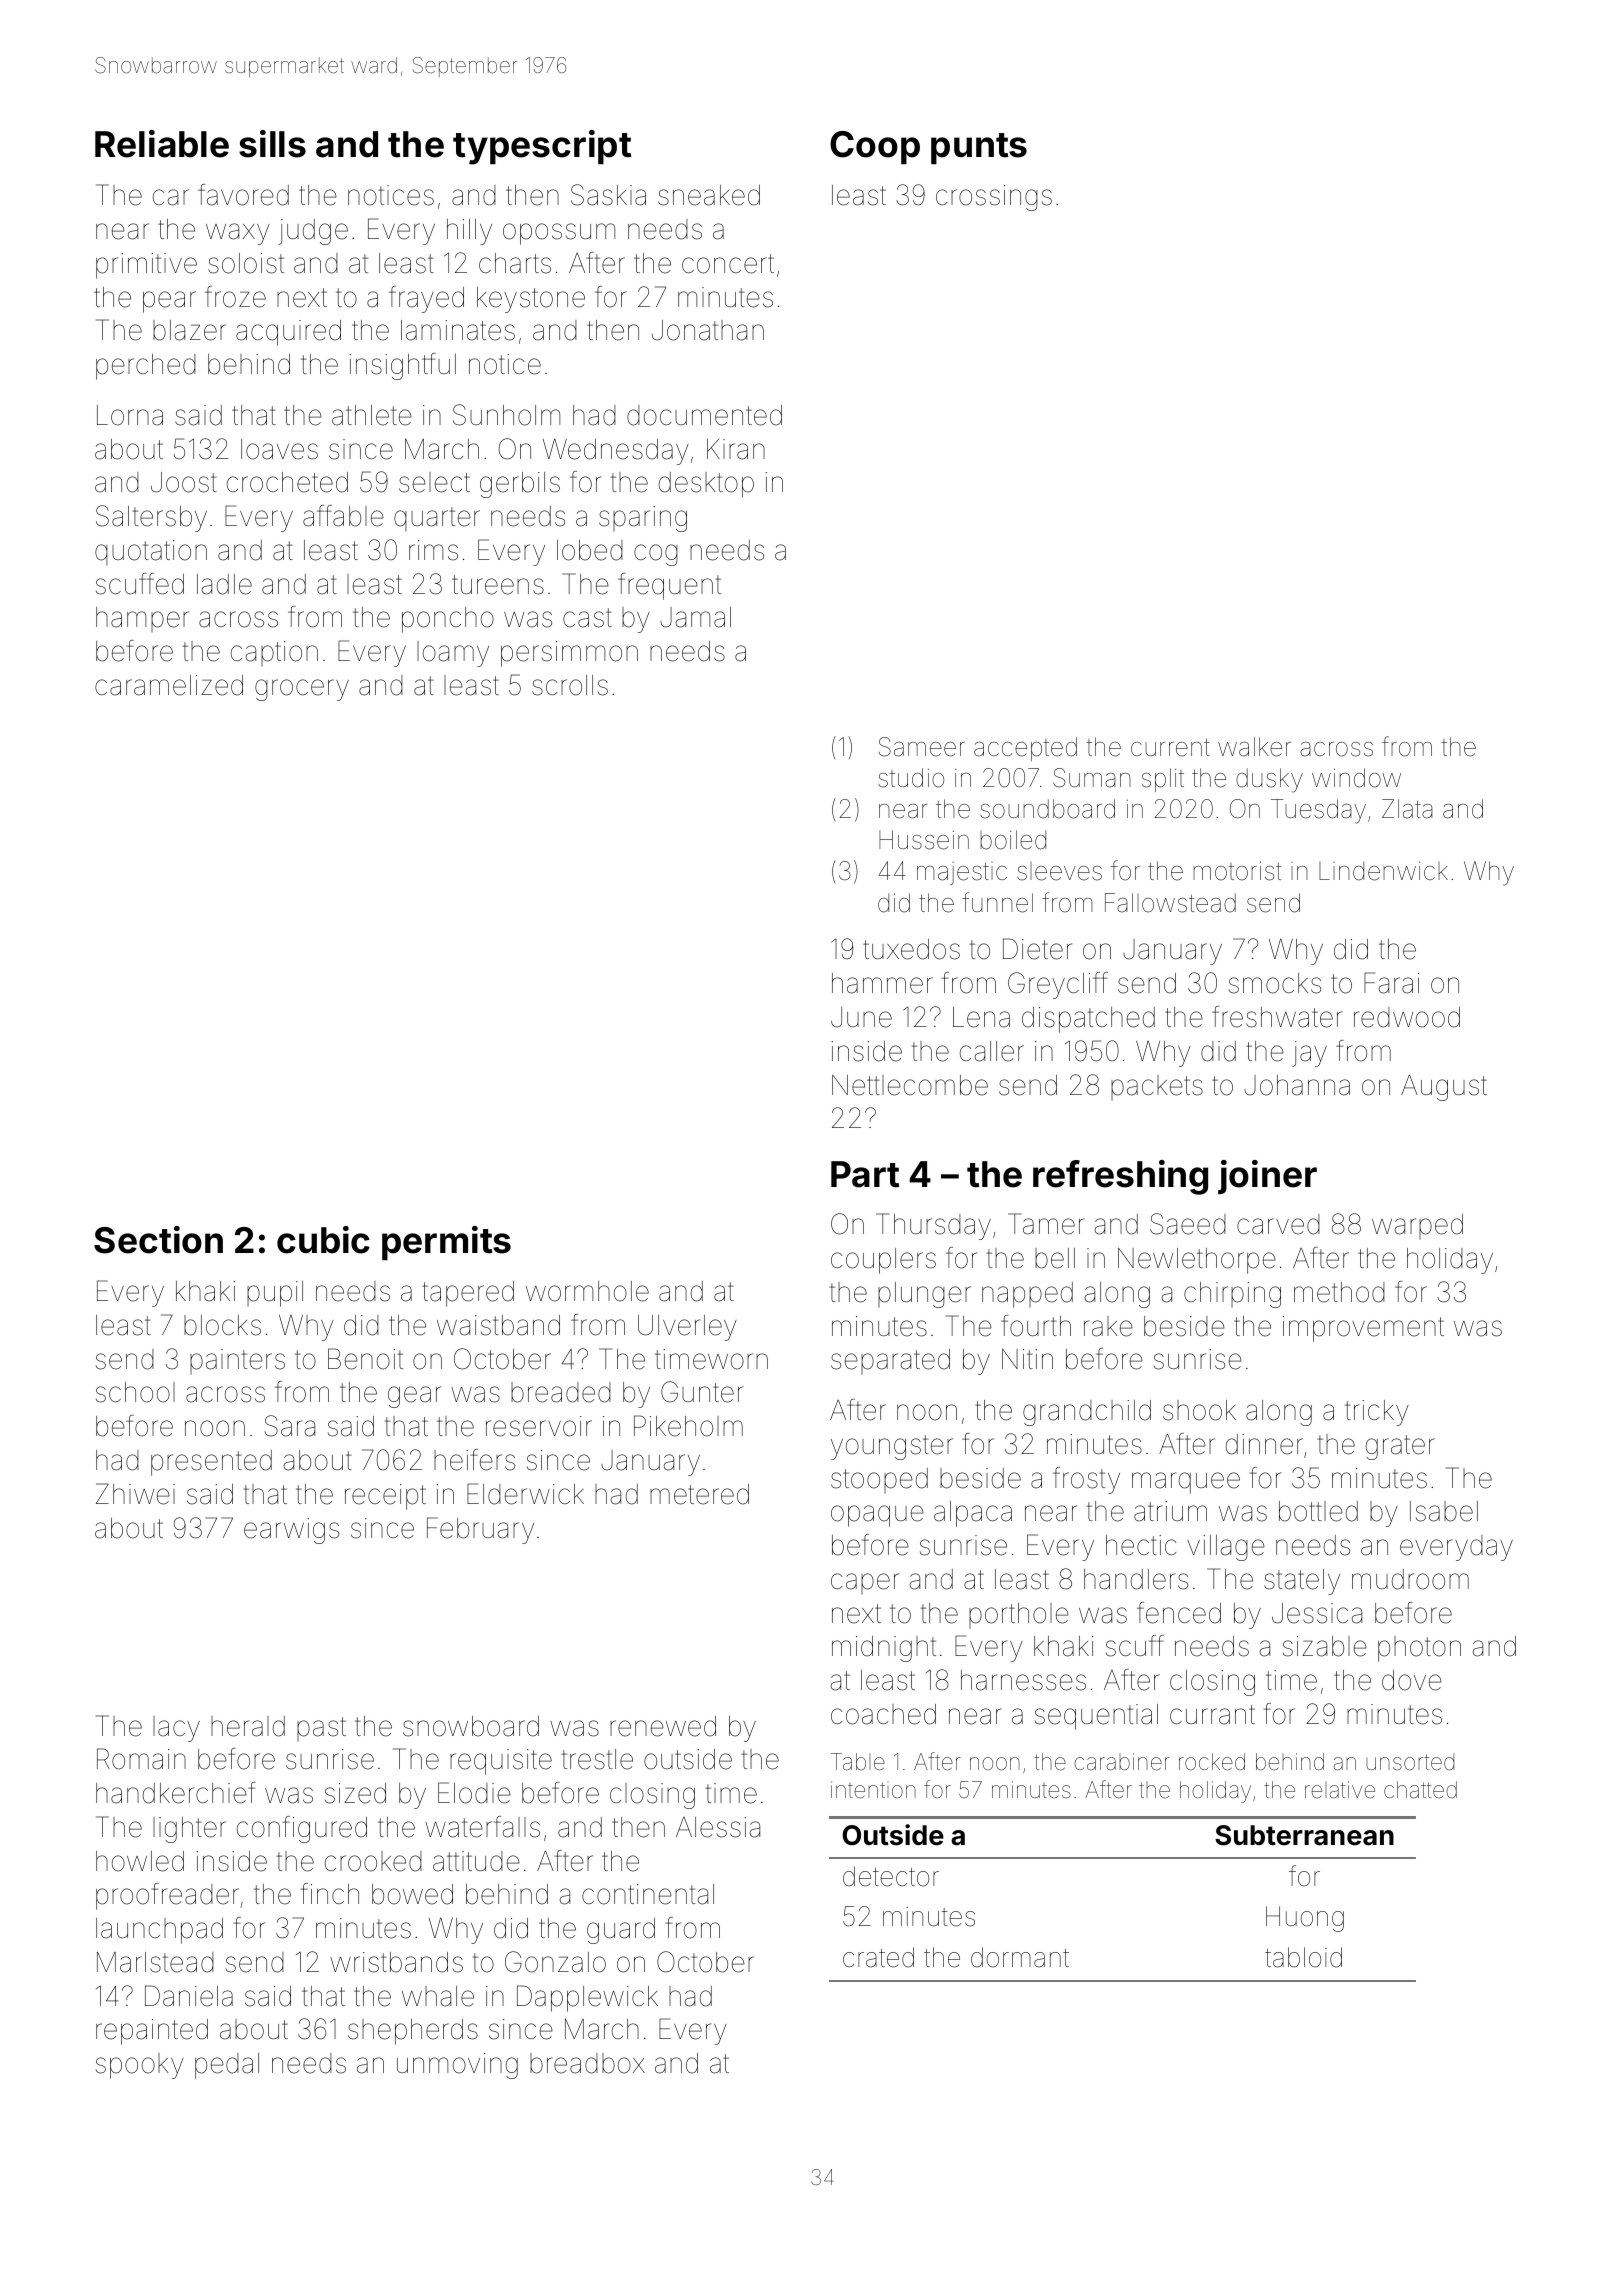  Describe the element at coordinates (1254, 747) in the screenshot. I see `walker` at that location.
